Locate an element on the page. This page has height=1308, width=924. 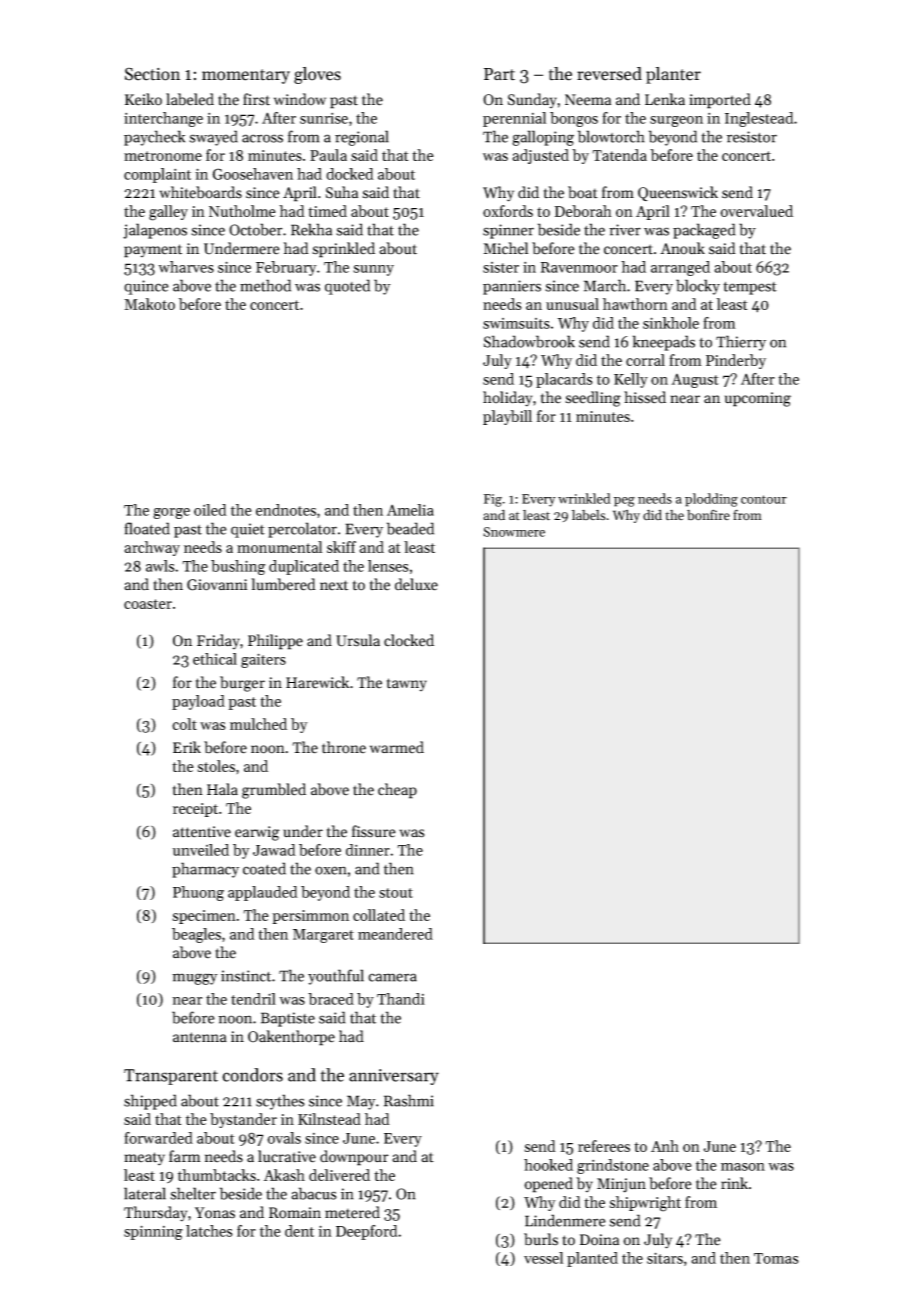
warmed is located at coordinates (397, 747).
